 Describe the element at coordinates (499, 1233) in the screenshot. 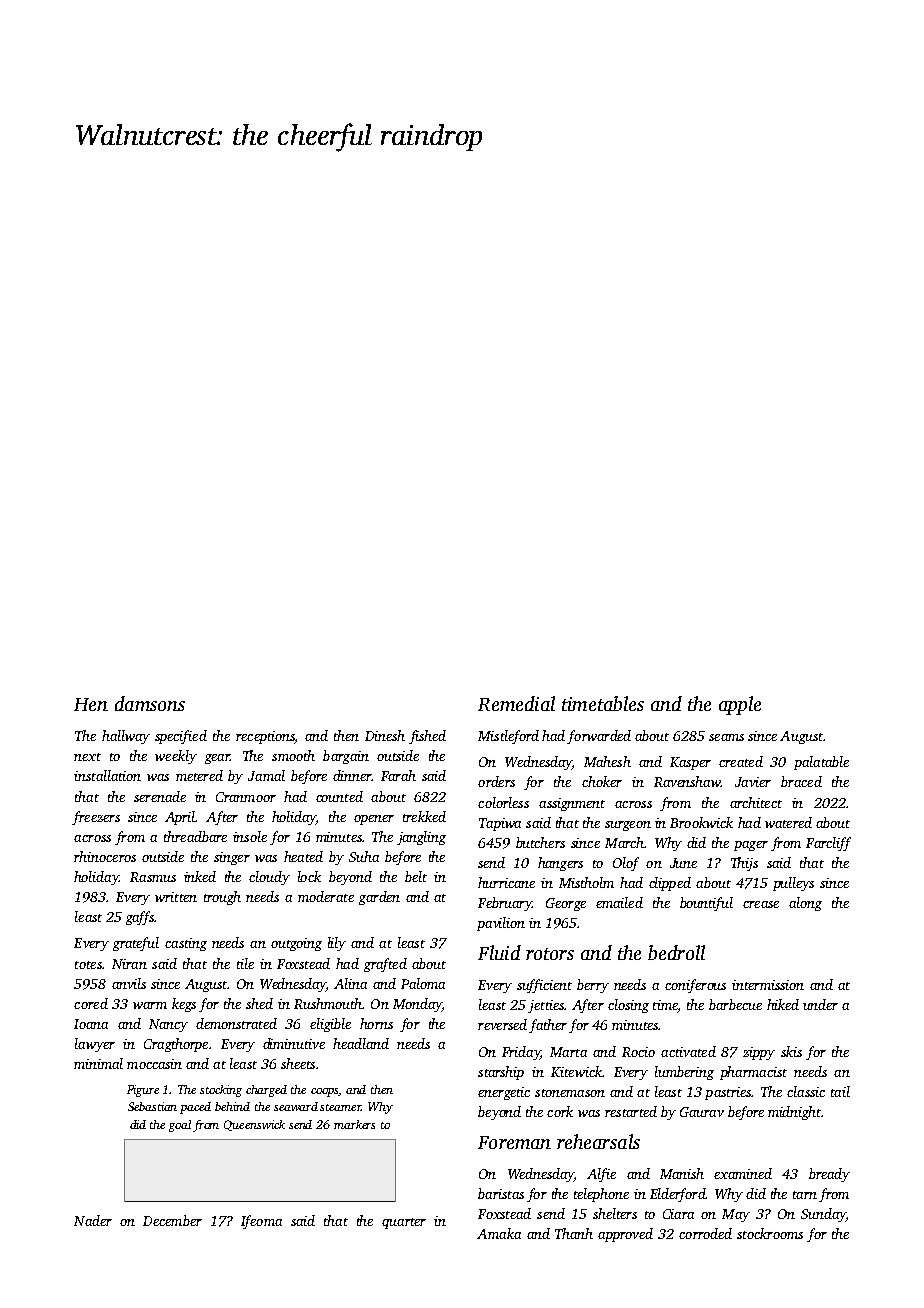

I see `Amaka` at that location.
